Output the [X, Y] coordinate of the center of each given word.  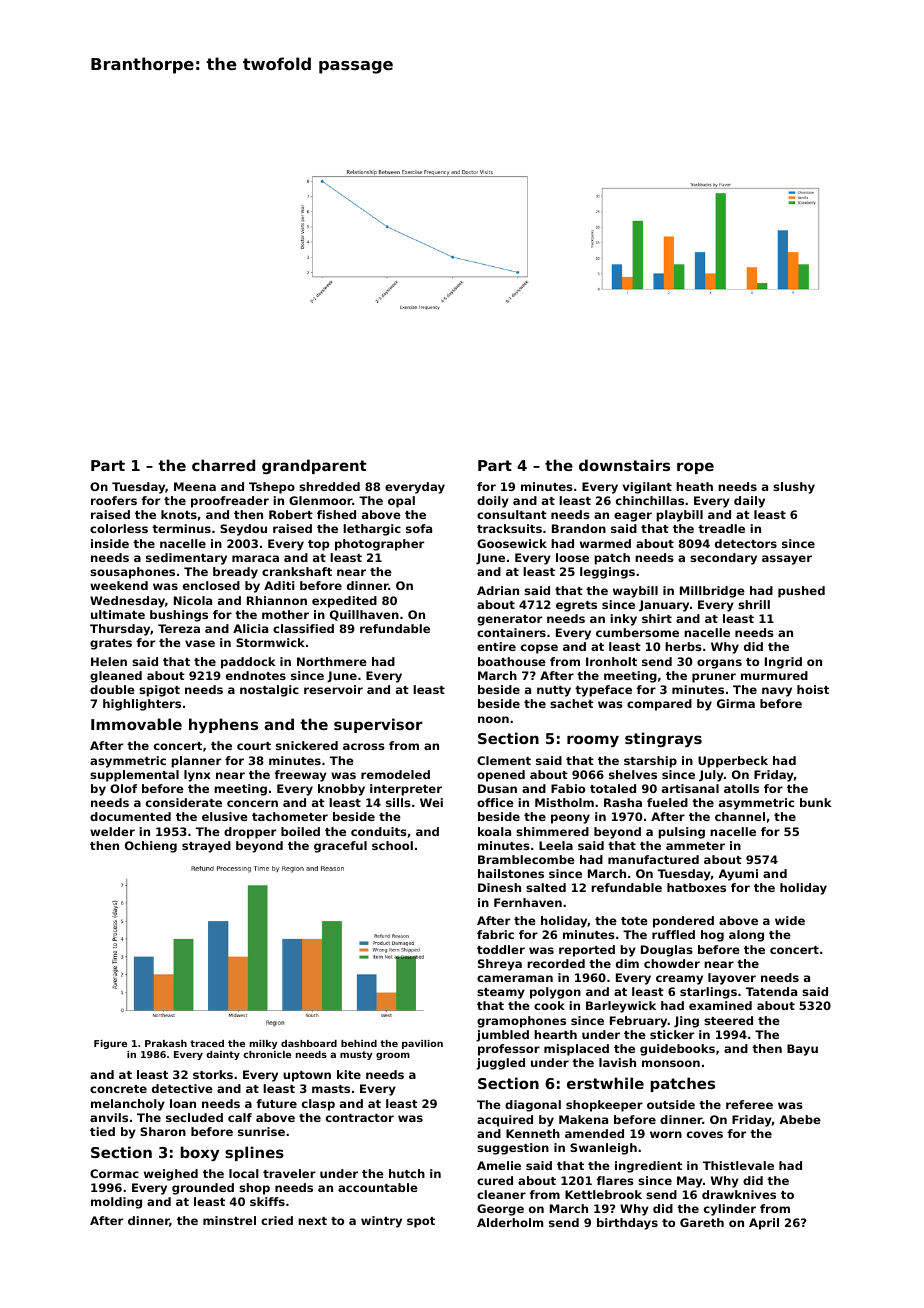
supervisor [378, 725]
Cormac [114, 1173]
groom [393, 1056]
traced [207, 1043]
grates [111, 644]
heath [694, 486]
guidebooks [677, 1050]
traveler [289, 1173]
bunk [816, 802]
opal [401, 502]
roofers [114, 500]
